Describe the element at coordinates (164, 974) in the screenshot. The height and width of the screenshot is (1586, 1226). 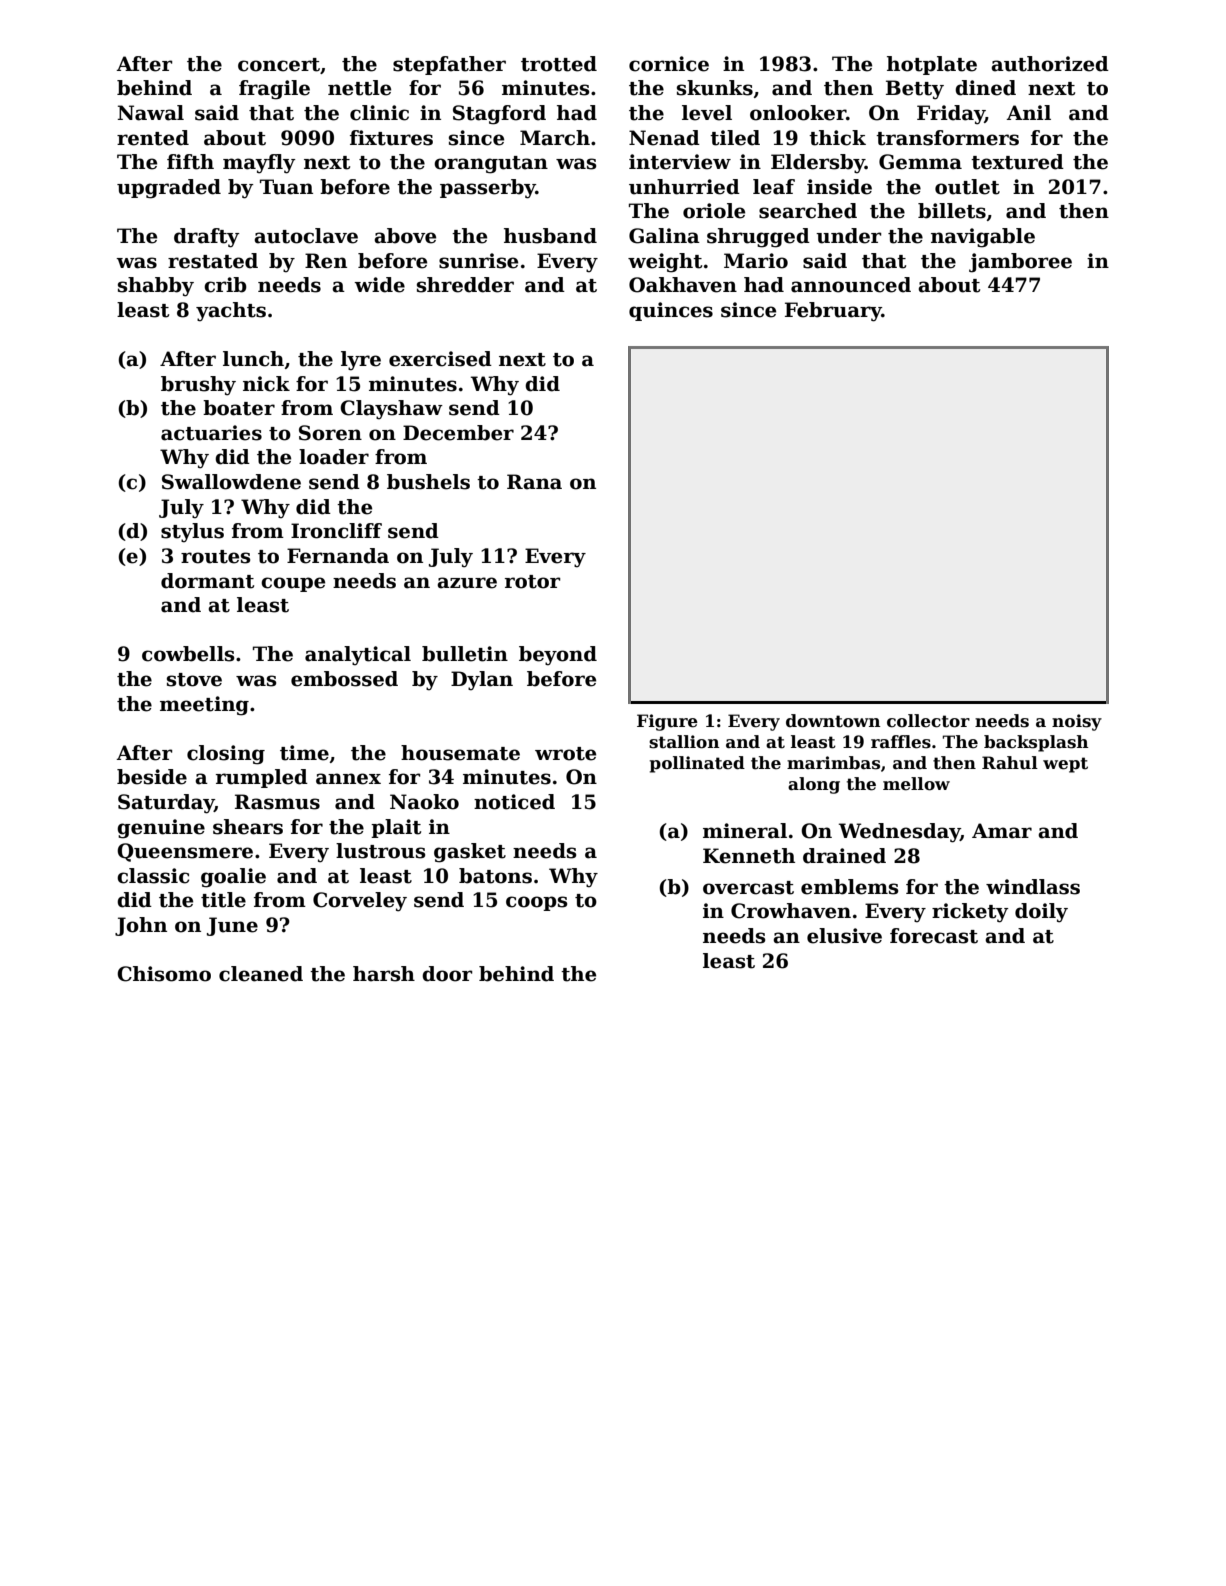
I see `Chisomo` at that location.
